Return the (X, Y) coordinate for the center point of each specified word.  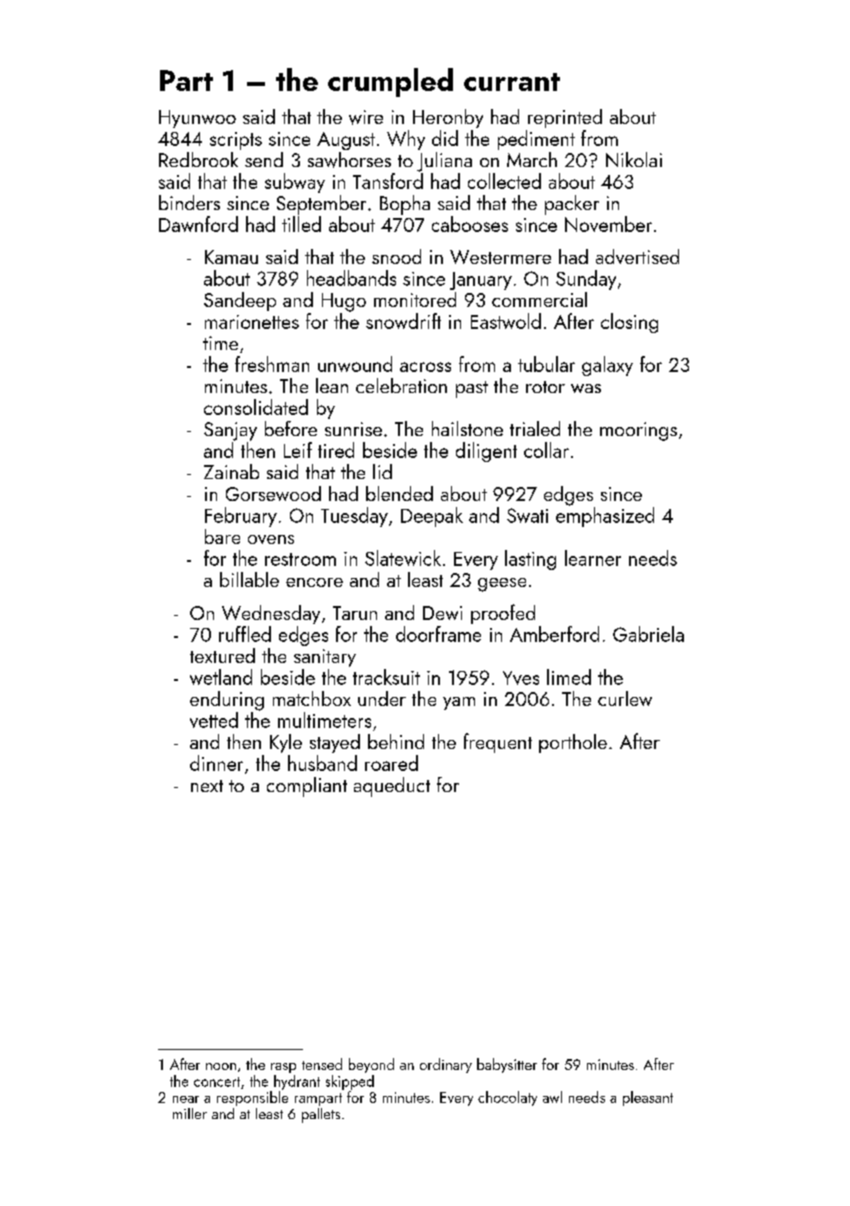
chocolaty (507, 1098)
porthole (573, 743)
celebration (401, 385)
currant (512, 82)
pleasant (648, 1098)
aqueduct (392, 787)
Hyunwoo (197, 119)
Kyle (286, 743)
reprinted (565, 118)
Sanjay (230, 431)
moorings (638, 431)
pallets (321, 1115)
